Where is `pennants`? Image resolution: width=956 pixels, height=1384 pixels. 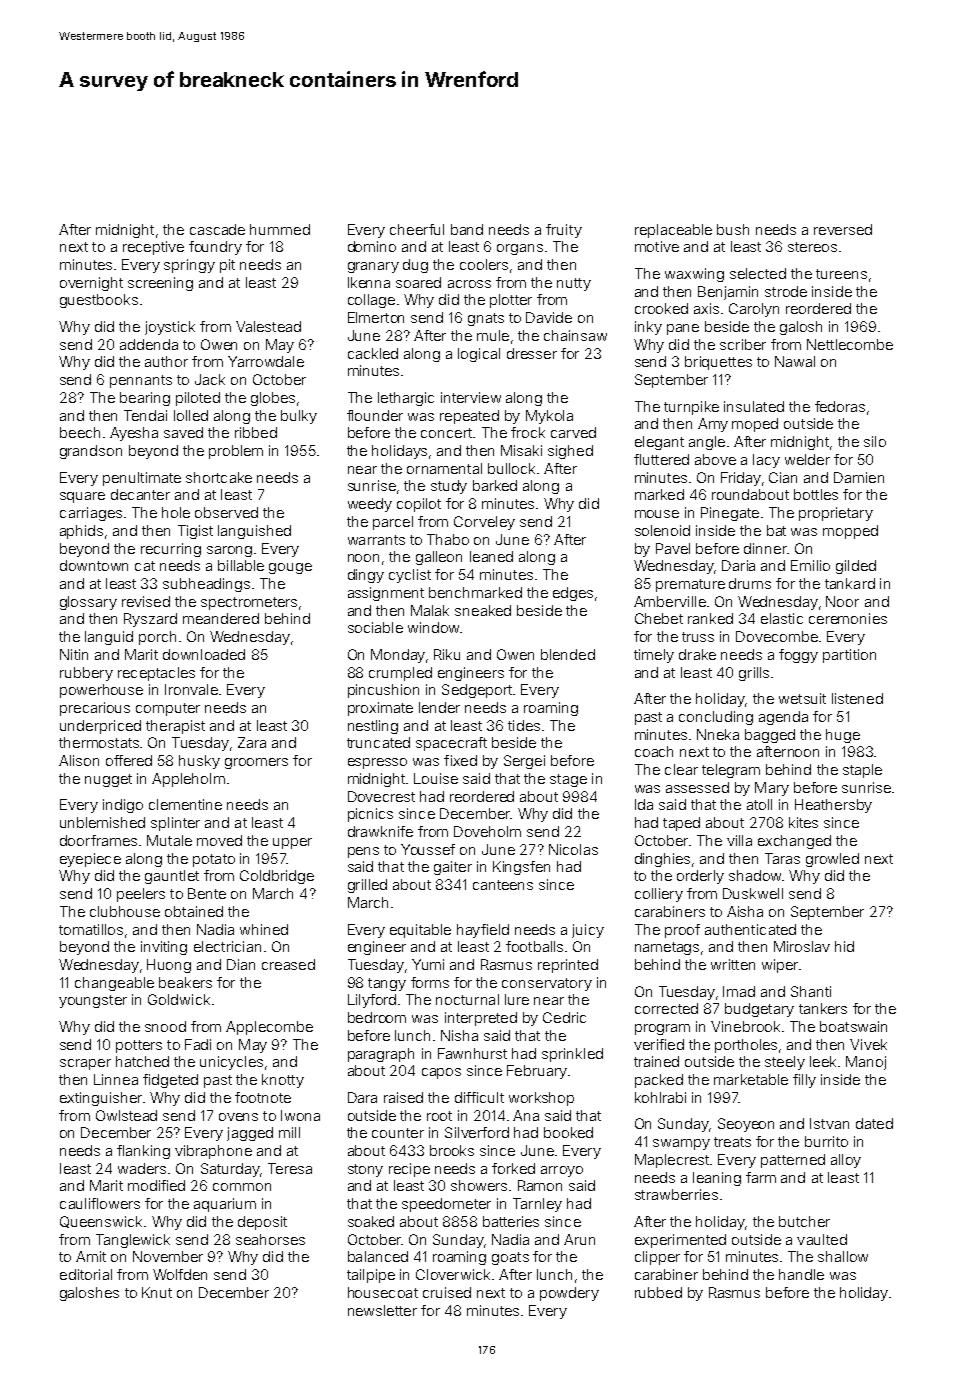
pennants is located at coordinates (141, 381).
